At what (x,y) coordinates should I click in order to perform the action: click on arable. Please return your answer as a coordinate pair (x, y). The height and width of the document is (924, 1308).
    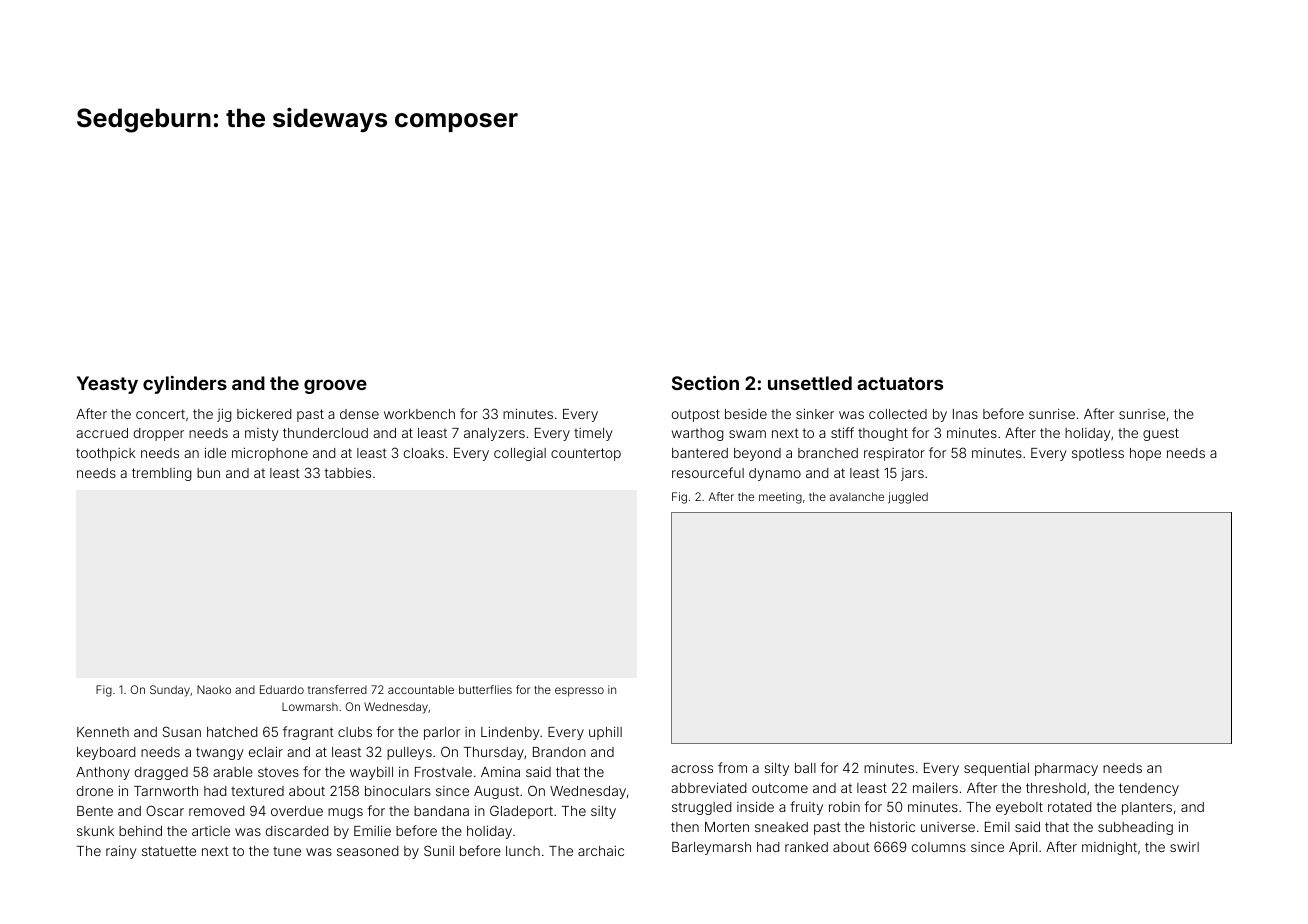
    Looking at the image, I should click on (233, 772).
